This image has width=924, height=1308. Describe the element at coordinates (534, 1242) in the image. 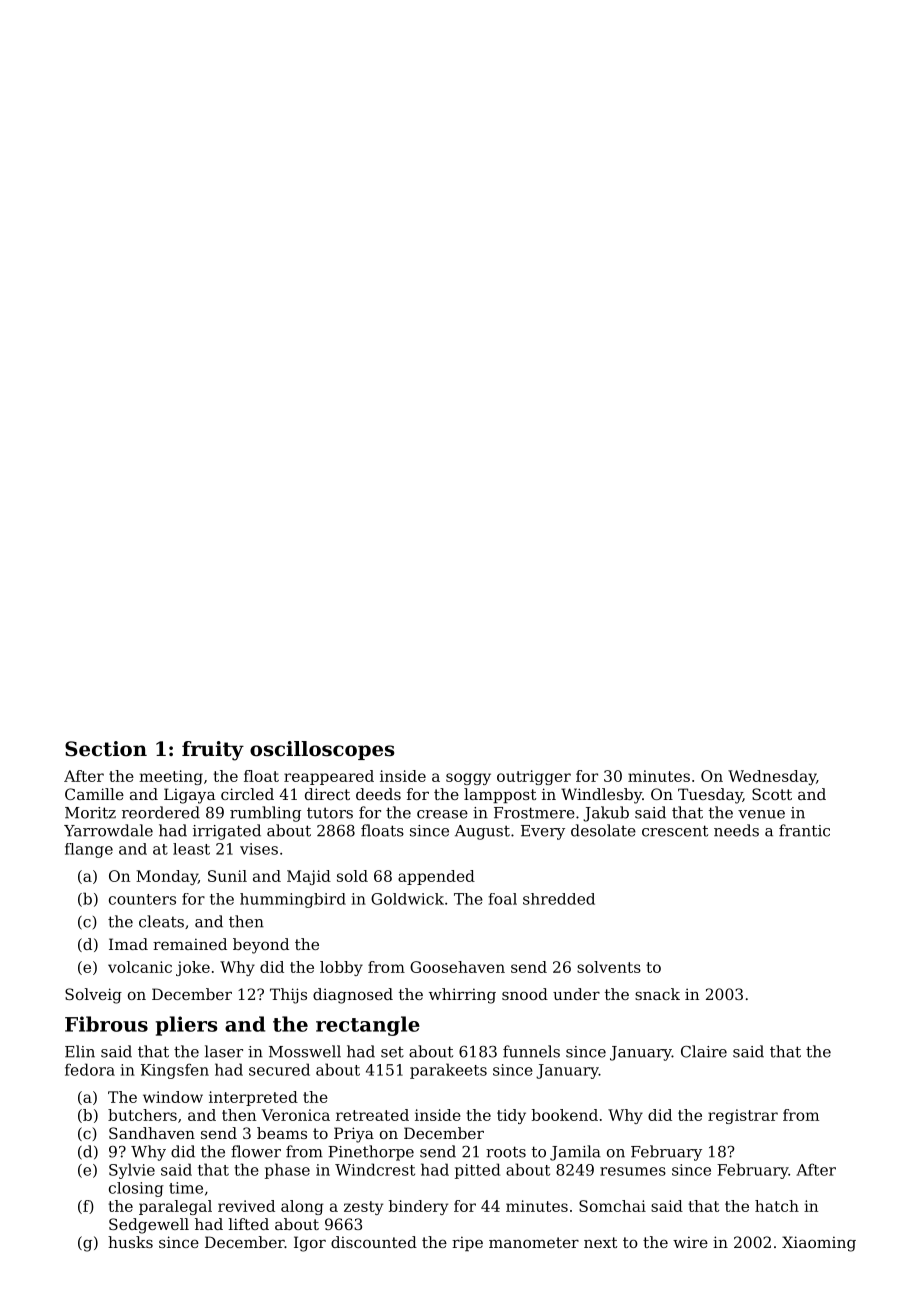

I see `manometer` at that location.
